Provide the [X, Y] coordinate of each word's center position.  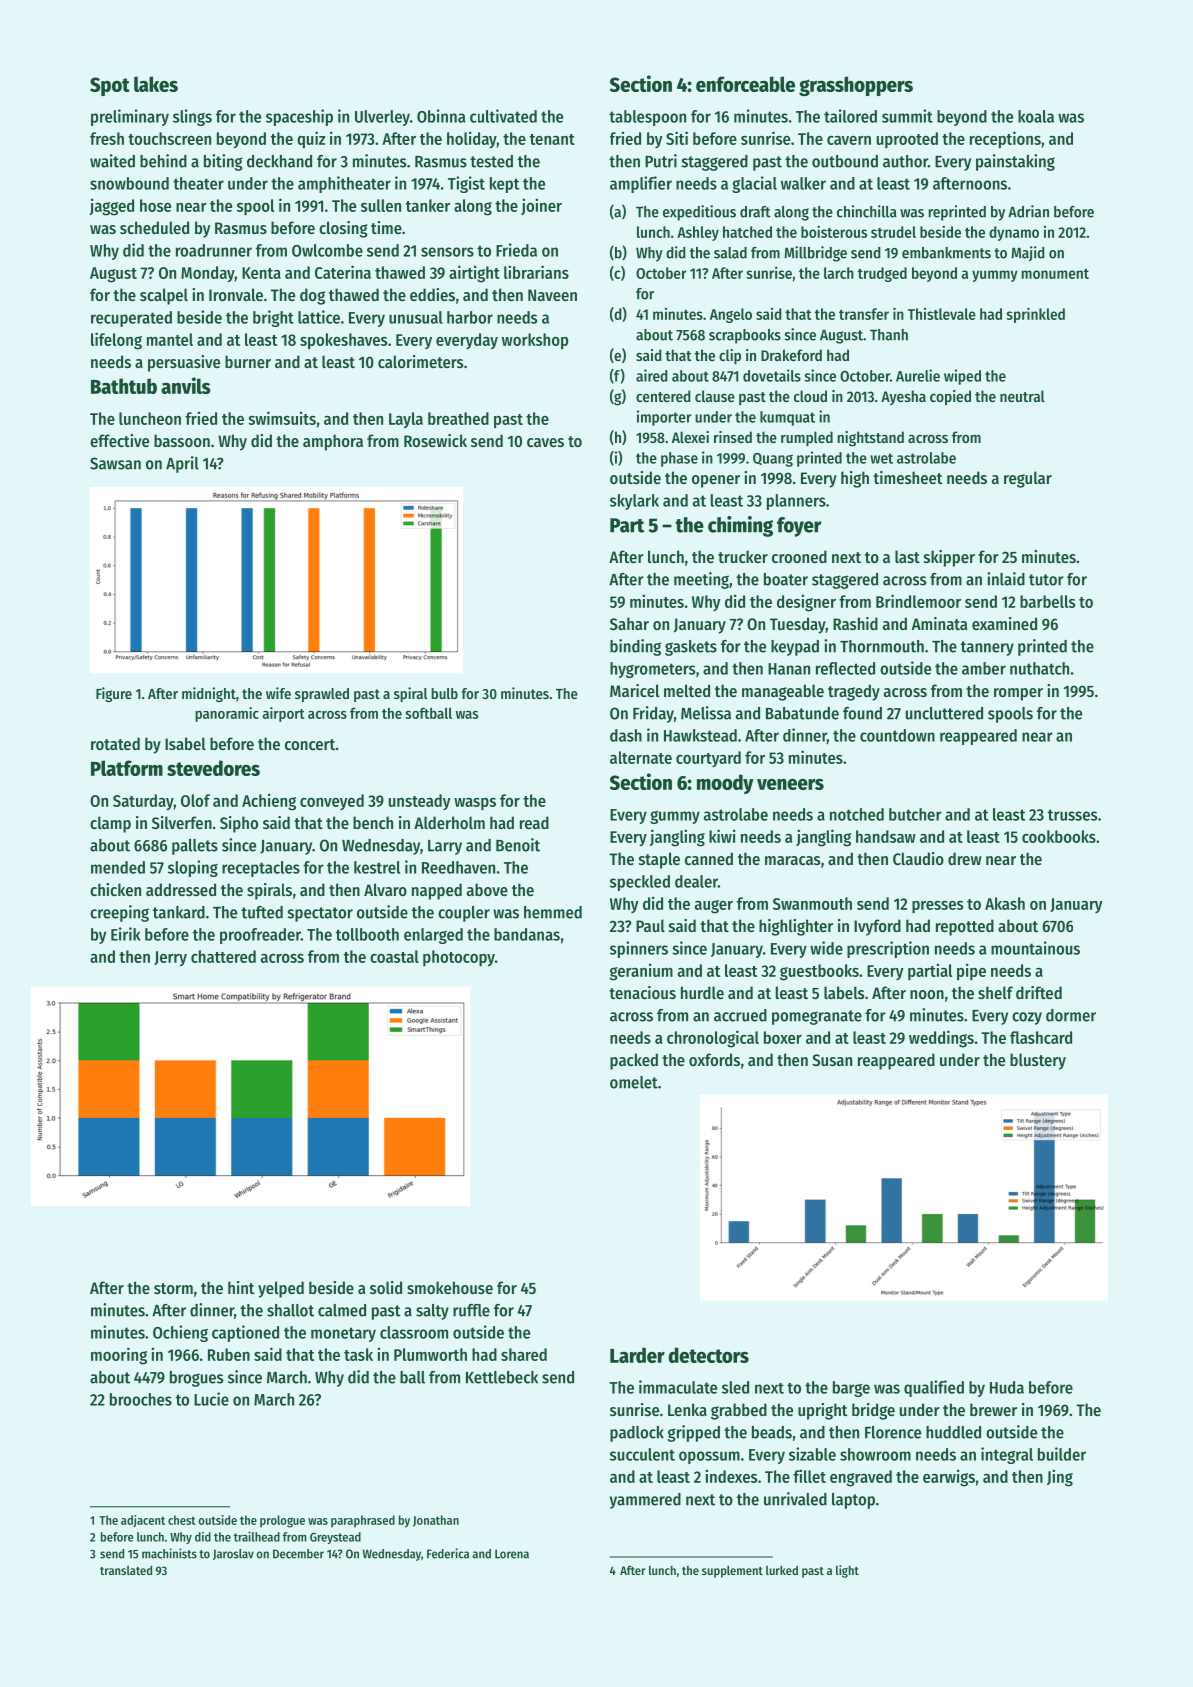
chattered [223, 956]
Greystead [335, 1538]
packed [634, 1061]
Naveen [552, 295]
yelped [281, 1289]
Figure [114, 694]
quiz [311, 140]
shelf [995, 992]
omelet [634, 1082]
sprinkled [1035, 315]
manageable [783, 692]
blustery [1038, 1061]
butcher [915, 814]
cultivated [503, 116]
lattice [319, 317]
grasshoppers [856, 86]
